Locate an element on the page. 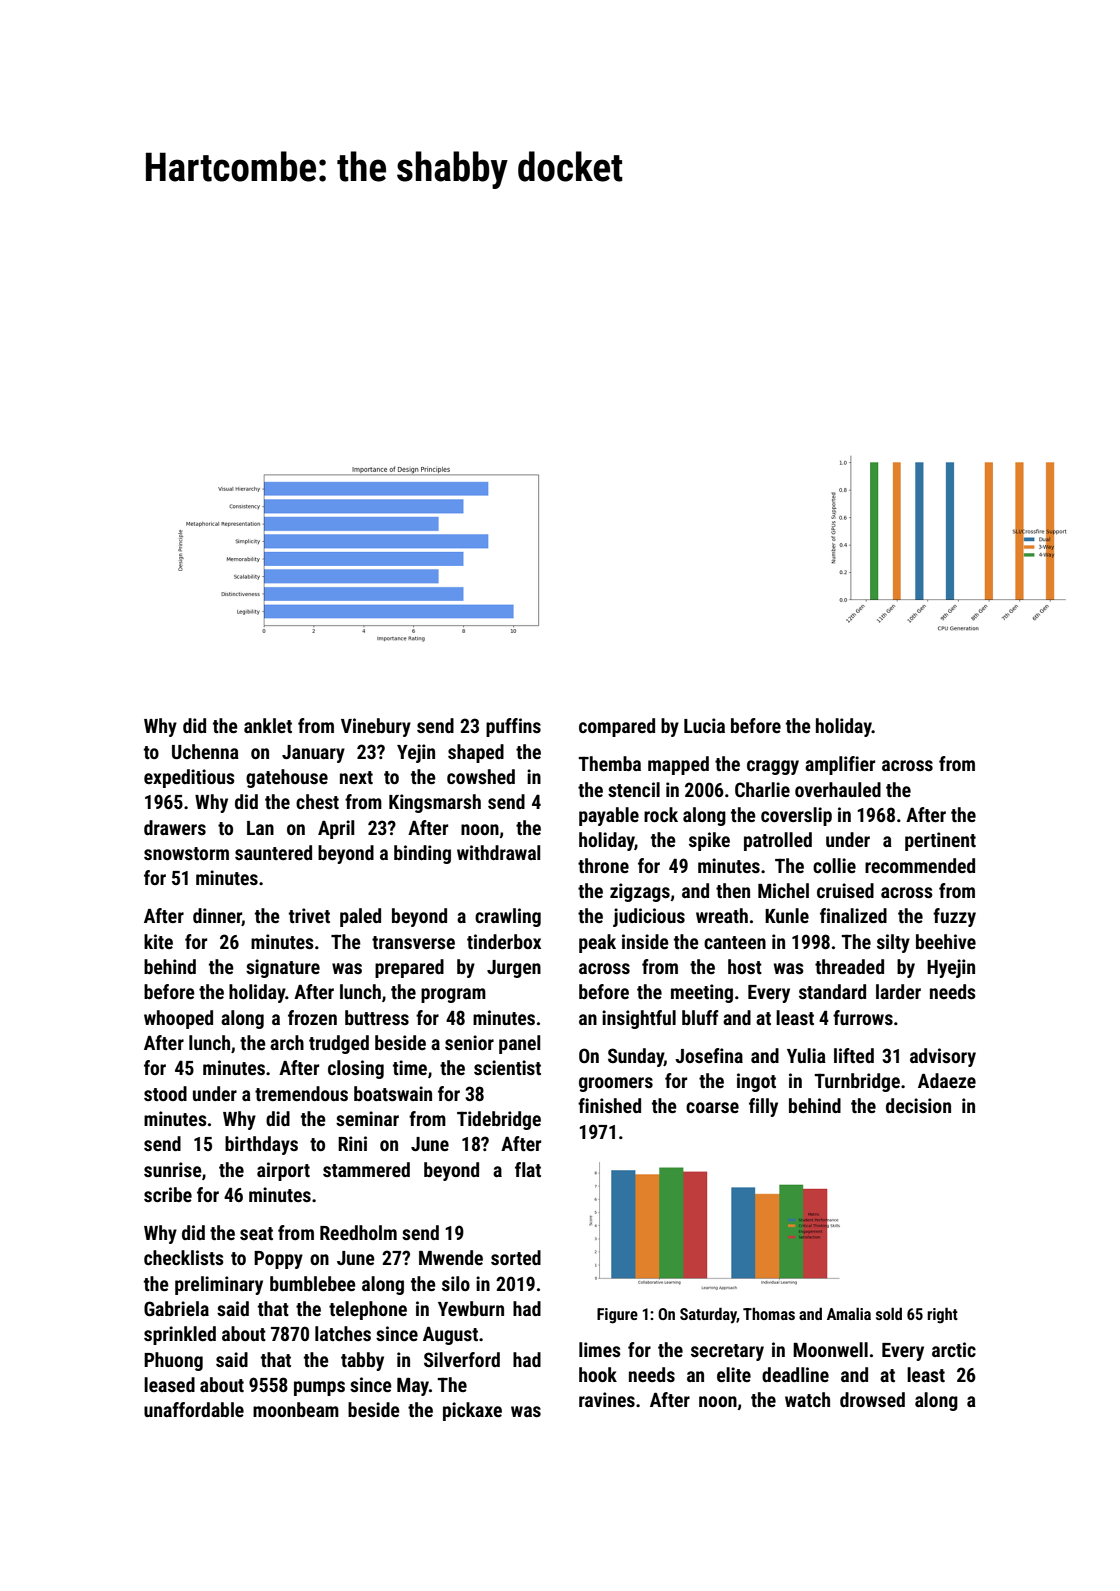 This image has height=1591, width=1120. flat is located at coordinates (528, 1169).
